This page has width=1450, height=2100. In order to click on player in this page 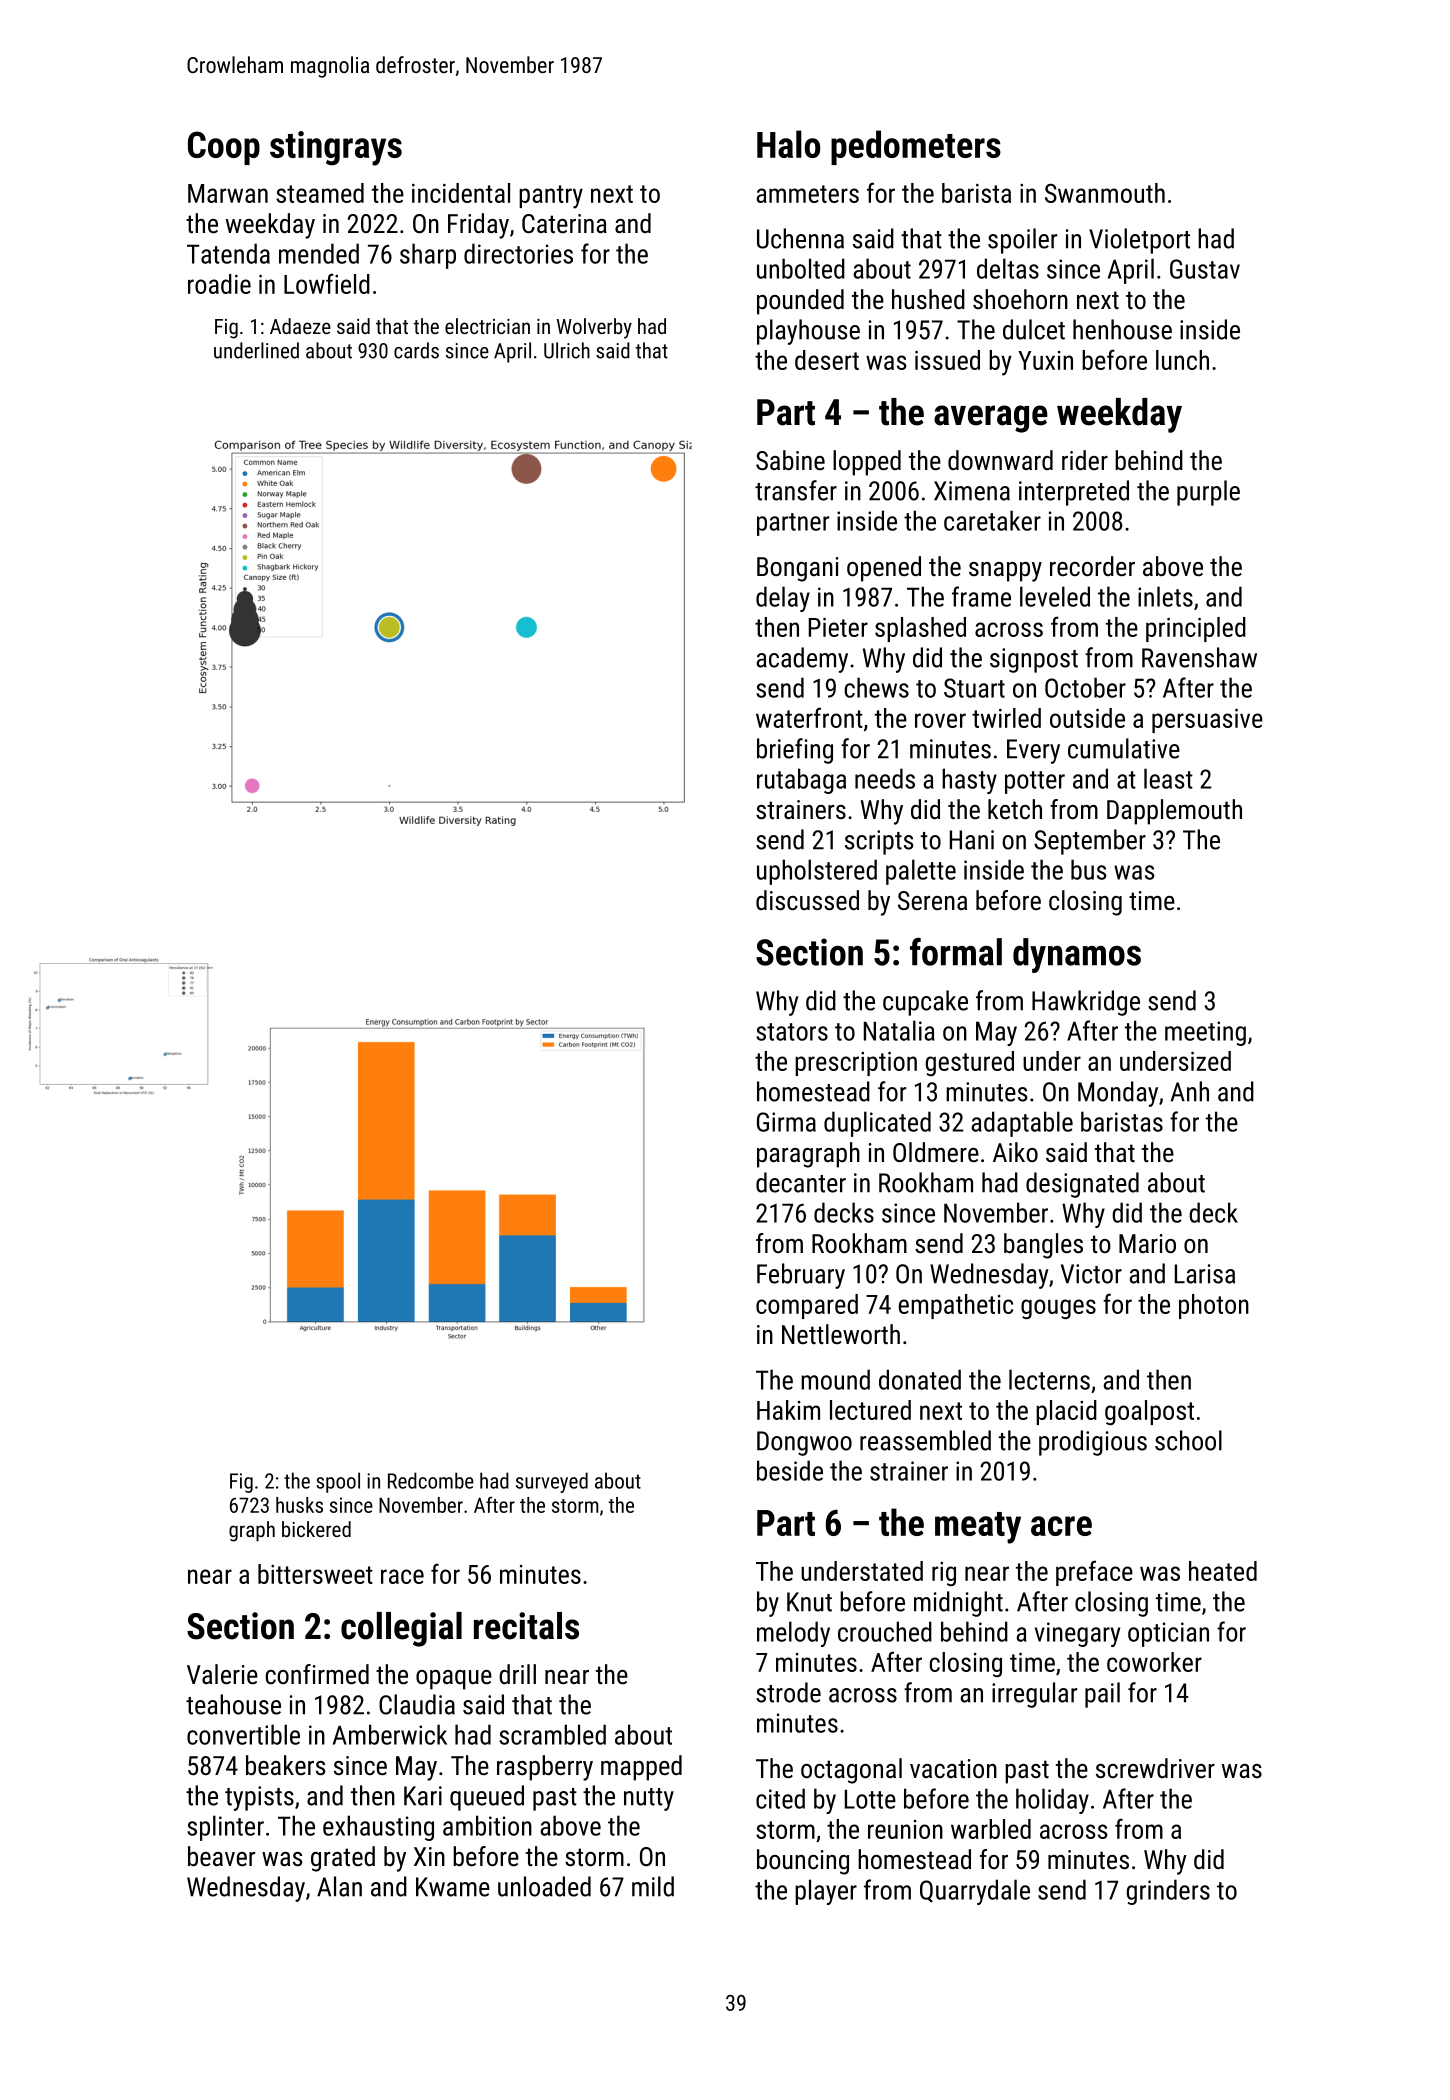, I will do `click(826, 1892)`.
